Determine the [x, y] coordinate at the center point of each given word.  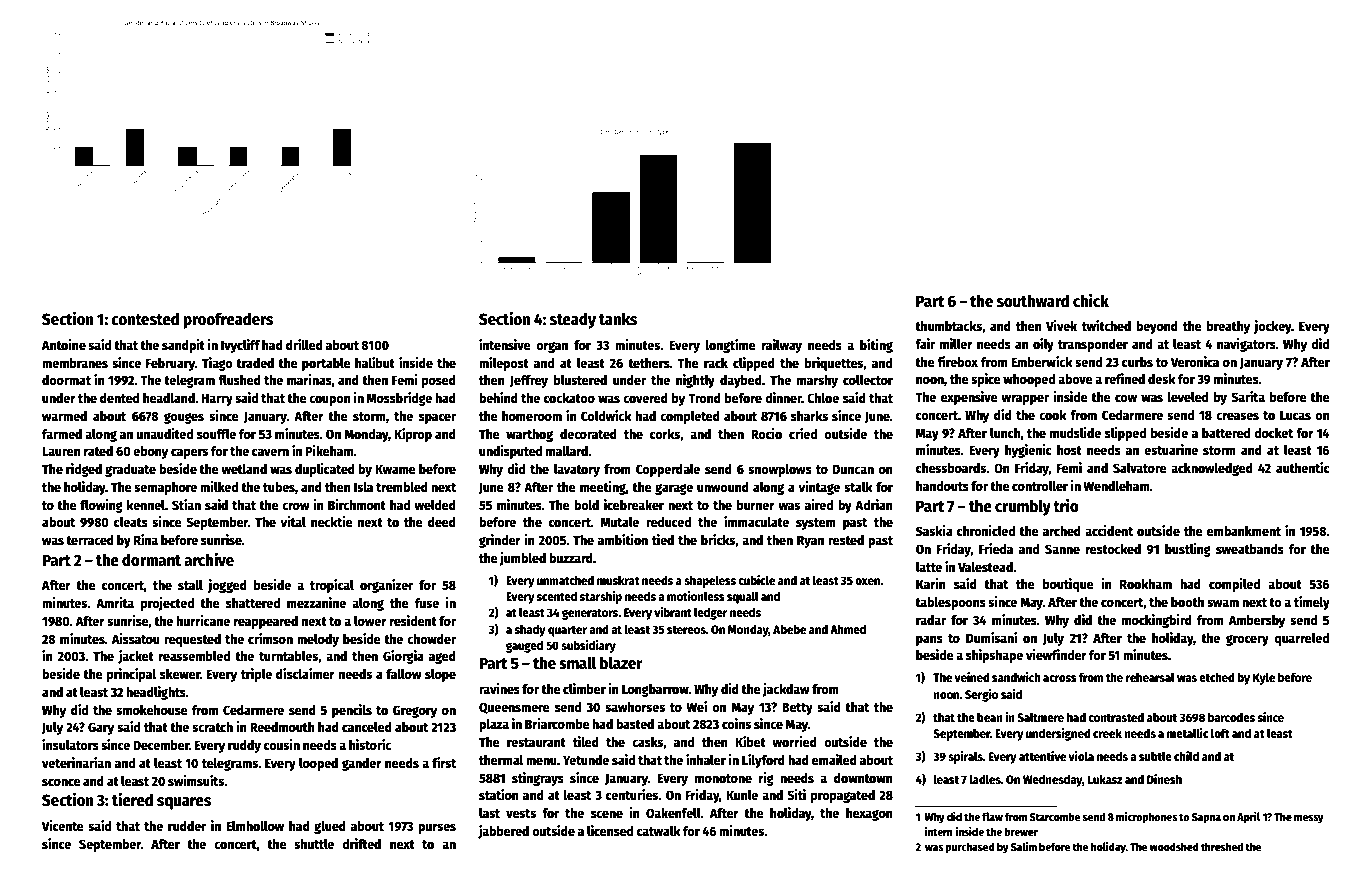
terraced [90, 540]
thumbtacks [948, 326]
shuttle [314, 844]
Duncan [853, 469]
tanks [618, 318]
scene [607, 814]
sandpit [183, 346]
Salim [1024, 846]
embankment [1244, 531]
